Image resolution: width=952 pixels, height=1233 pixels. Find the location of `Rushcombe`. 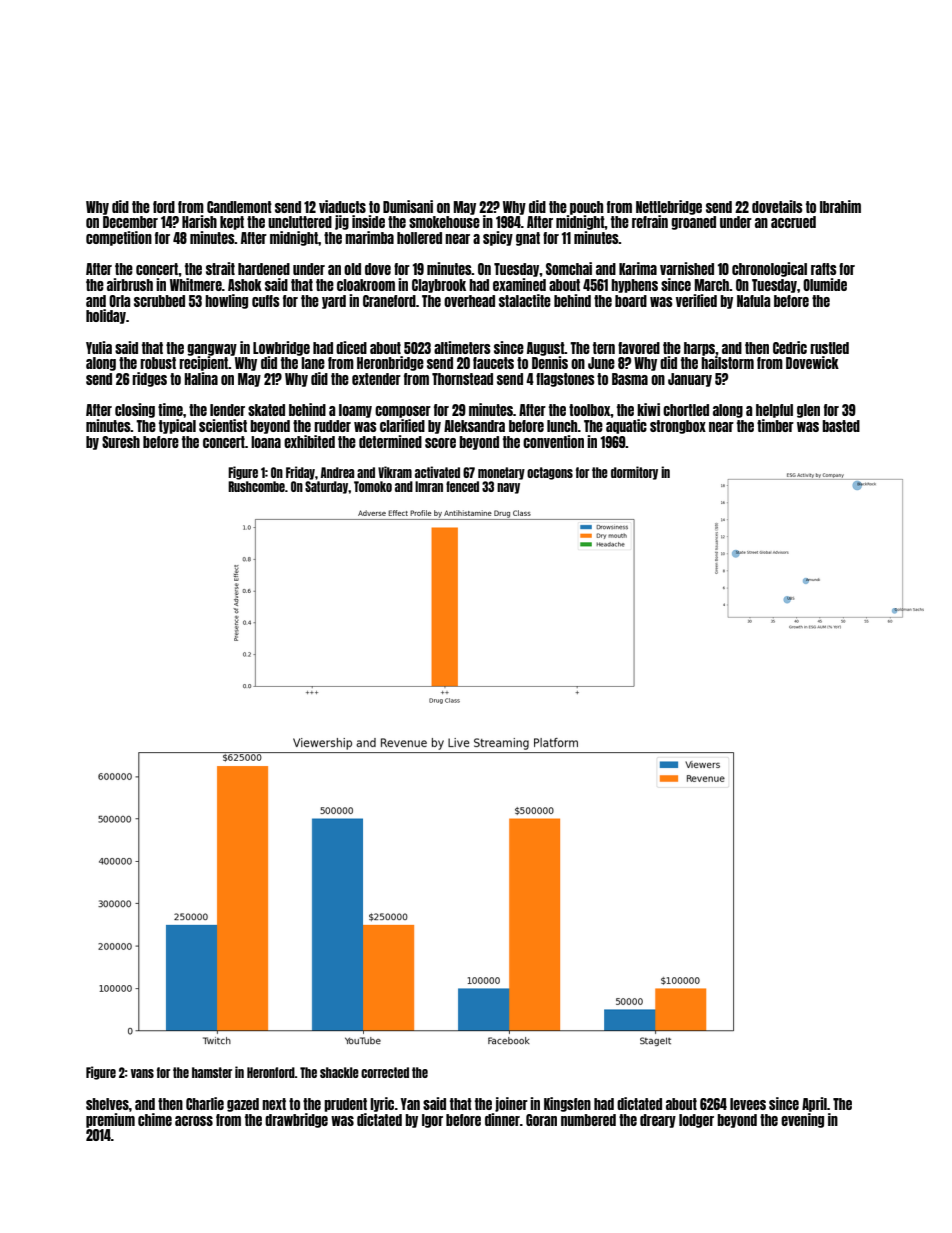

Rushcombe is located at coordinates (256, 486).
